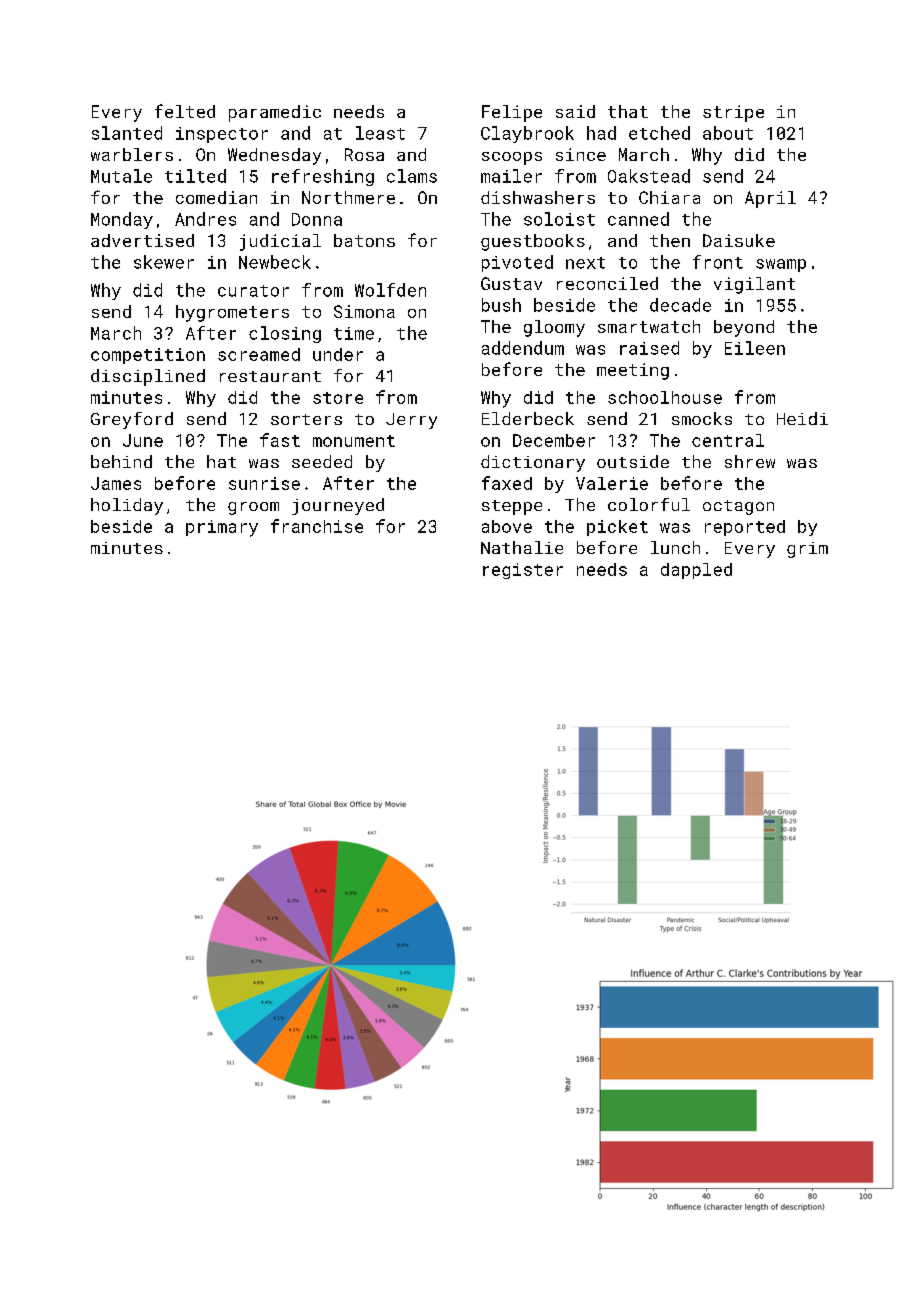  What do you see at coordinates (649, 176) in the screenshot?
I see `Oakstead` at bounding box center [649, 176].
